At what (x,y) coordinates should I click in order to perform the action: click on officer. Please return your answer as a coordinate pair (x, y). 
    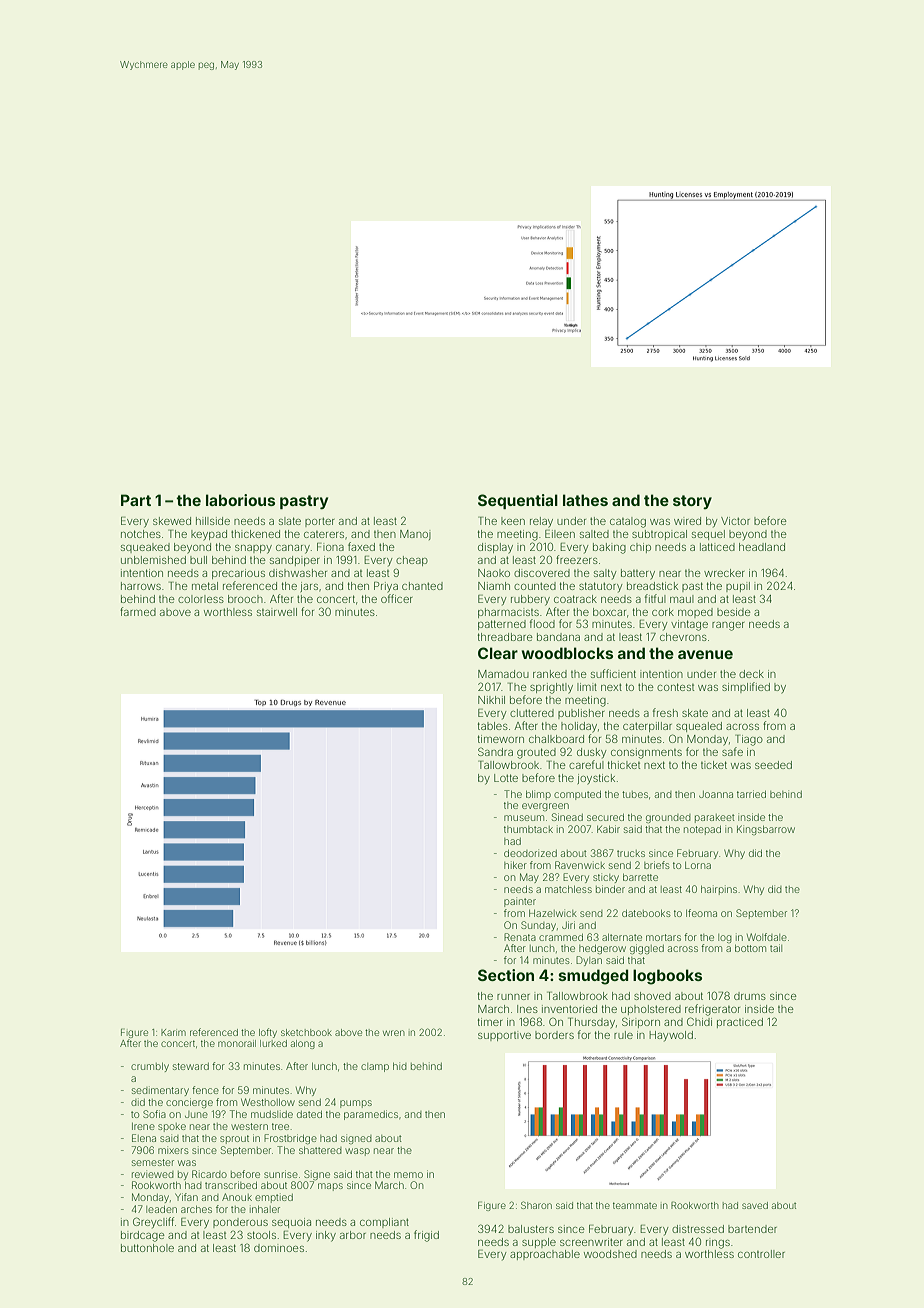
    Looking at the image, I should click on (397, 598).
